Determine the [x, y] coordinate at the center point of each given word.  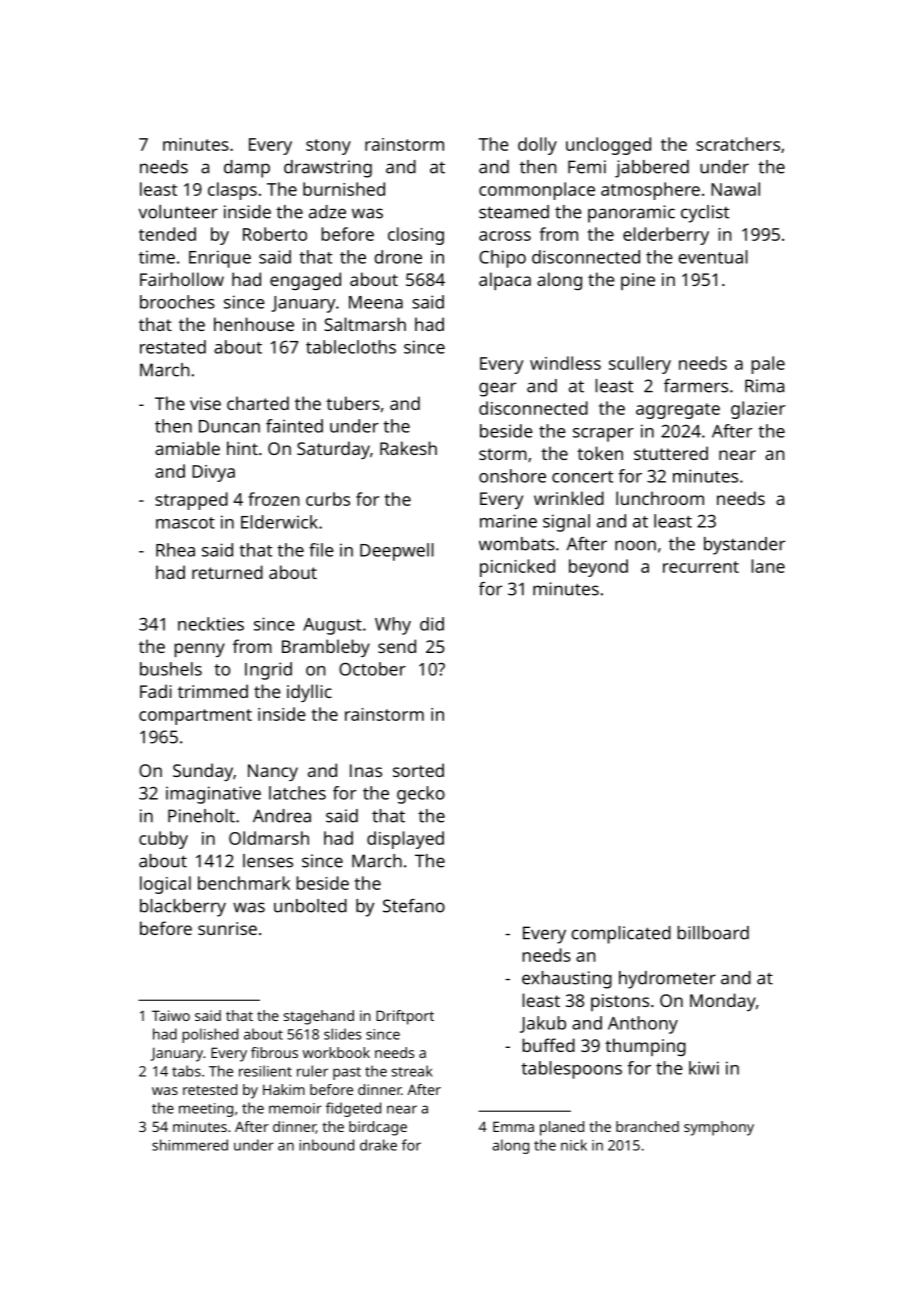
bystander [744, 546]
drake [378, 1145]
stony [328, 147]
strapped [191, 501]
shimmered [190, 1145]
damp [247, 169]
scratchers [738, 144]
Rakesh [408, 448]
